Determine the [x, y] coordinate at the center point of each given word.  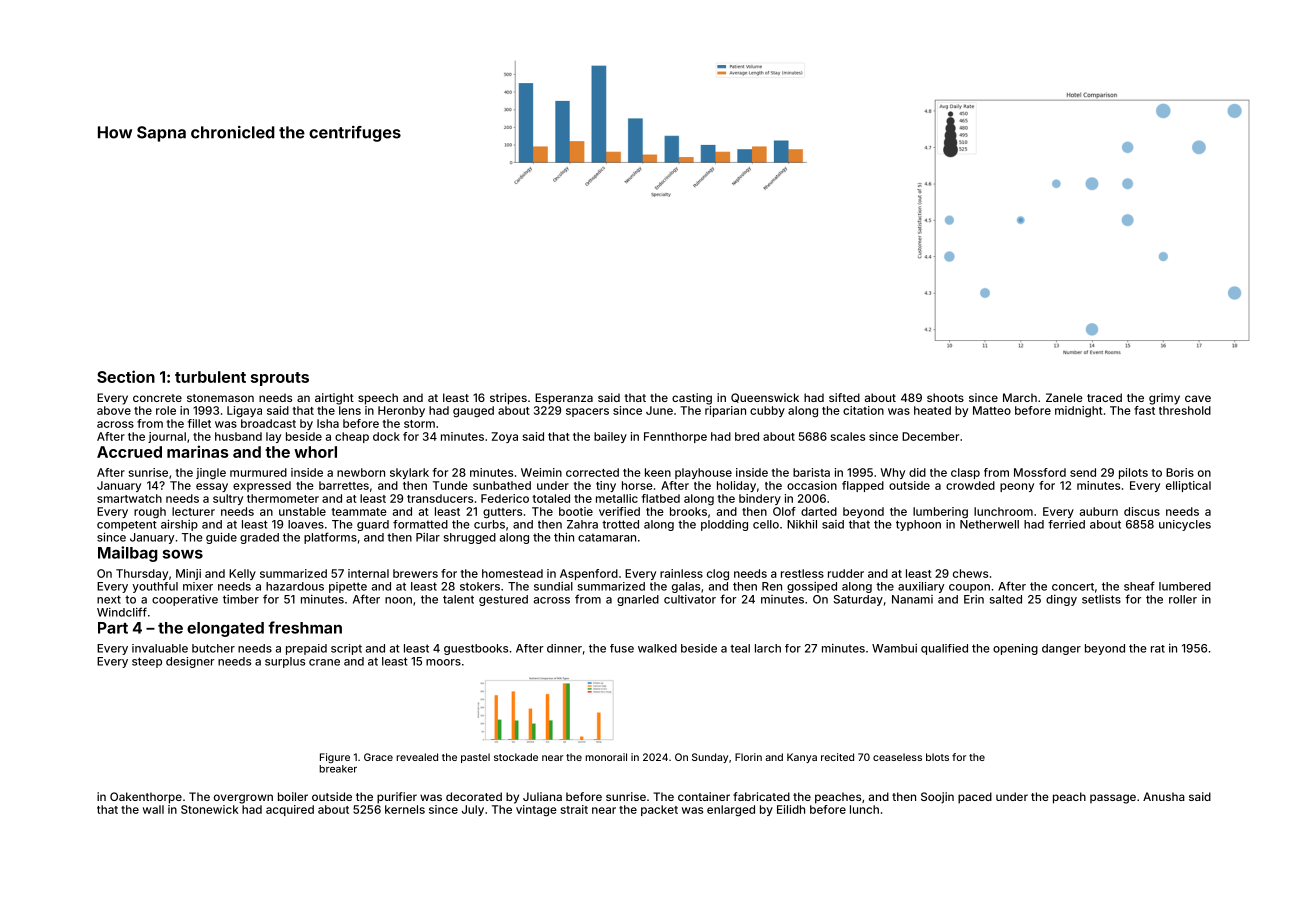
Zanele [1064, 397]
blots [937, 757]
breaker [338, 769]
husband [238, 436]
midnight [1079, 411]
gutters [502, 513]
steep [147, 662]
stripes [508, 399]
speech [378, 399]
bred [747, 436]
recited [837, 757]
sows [183, 554]
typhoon [918, 525]
